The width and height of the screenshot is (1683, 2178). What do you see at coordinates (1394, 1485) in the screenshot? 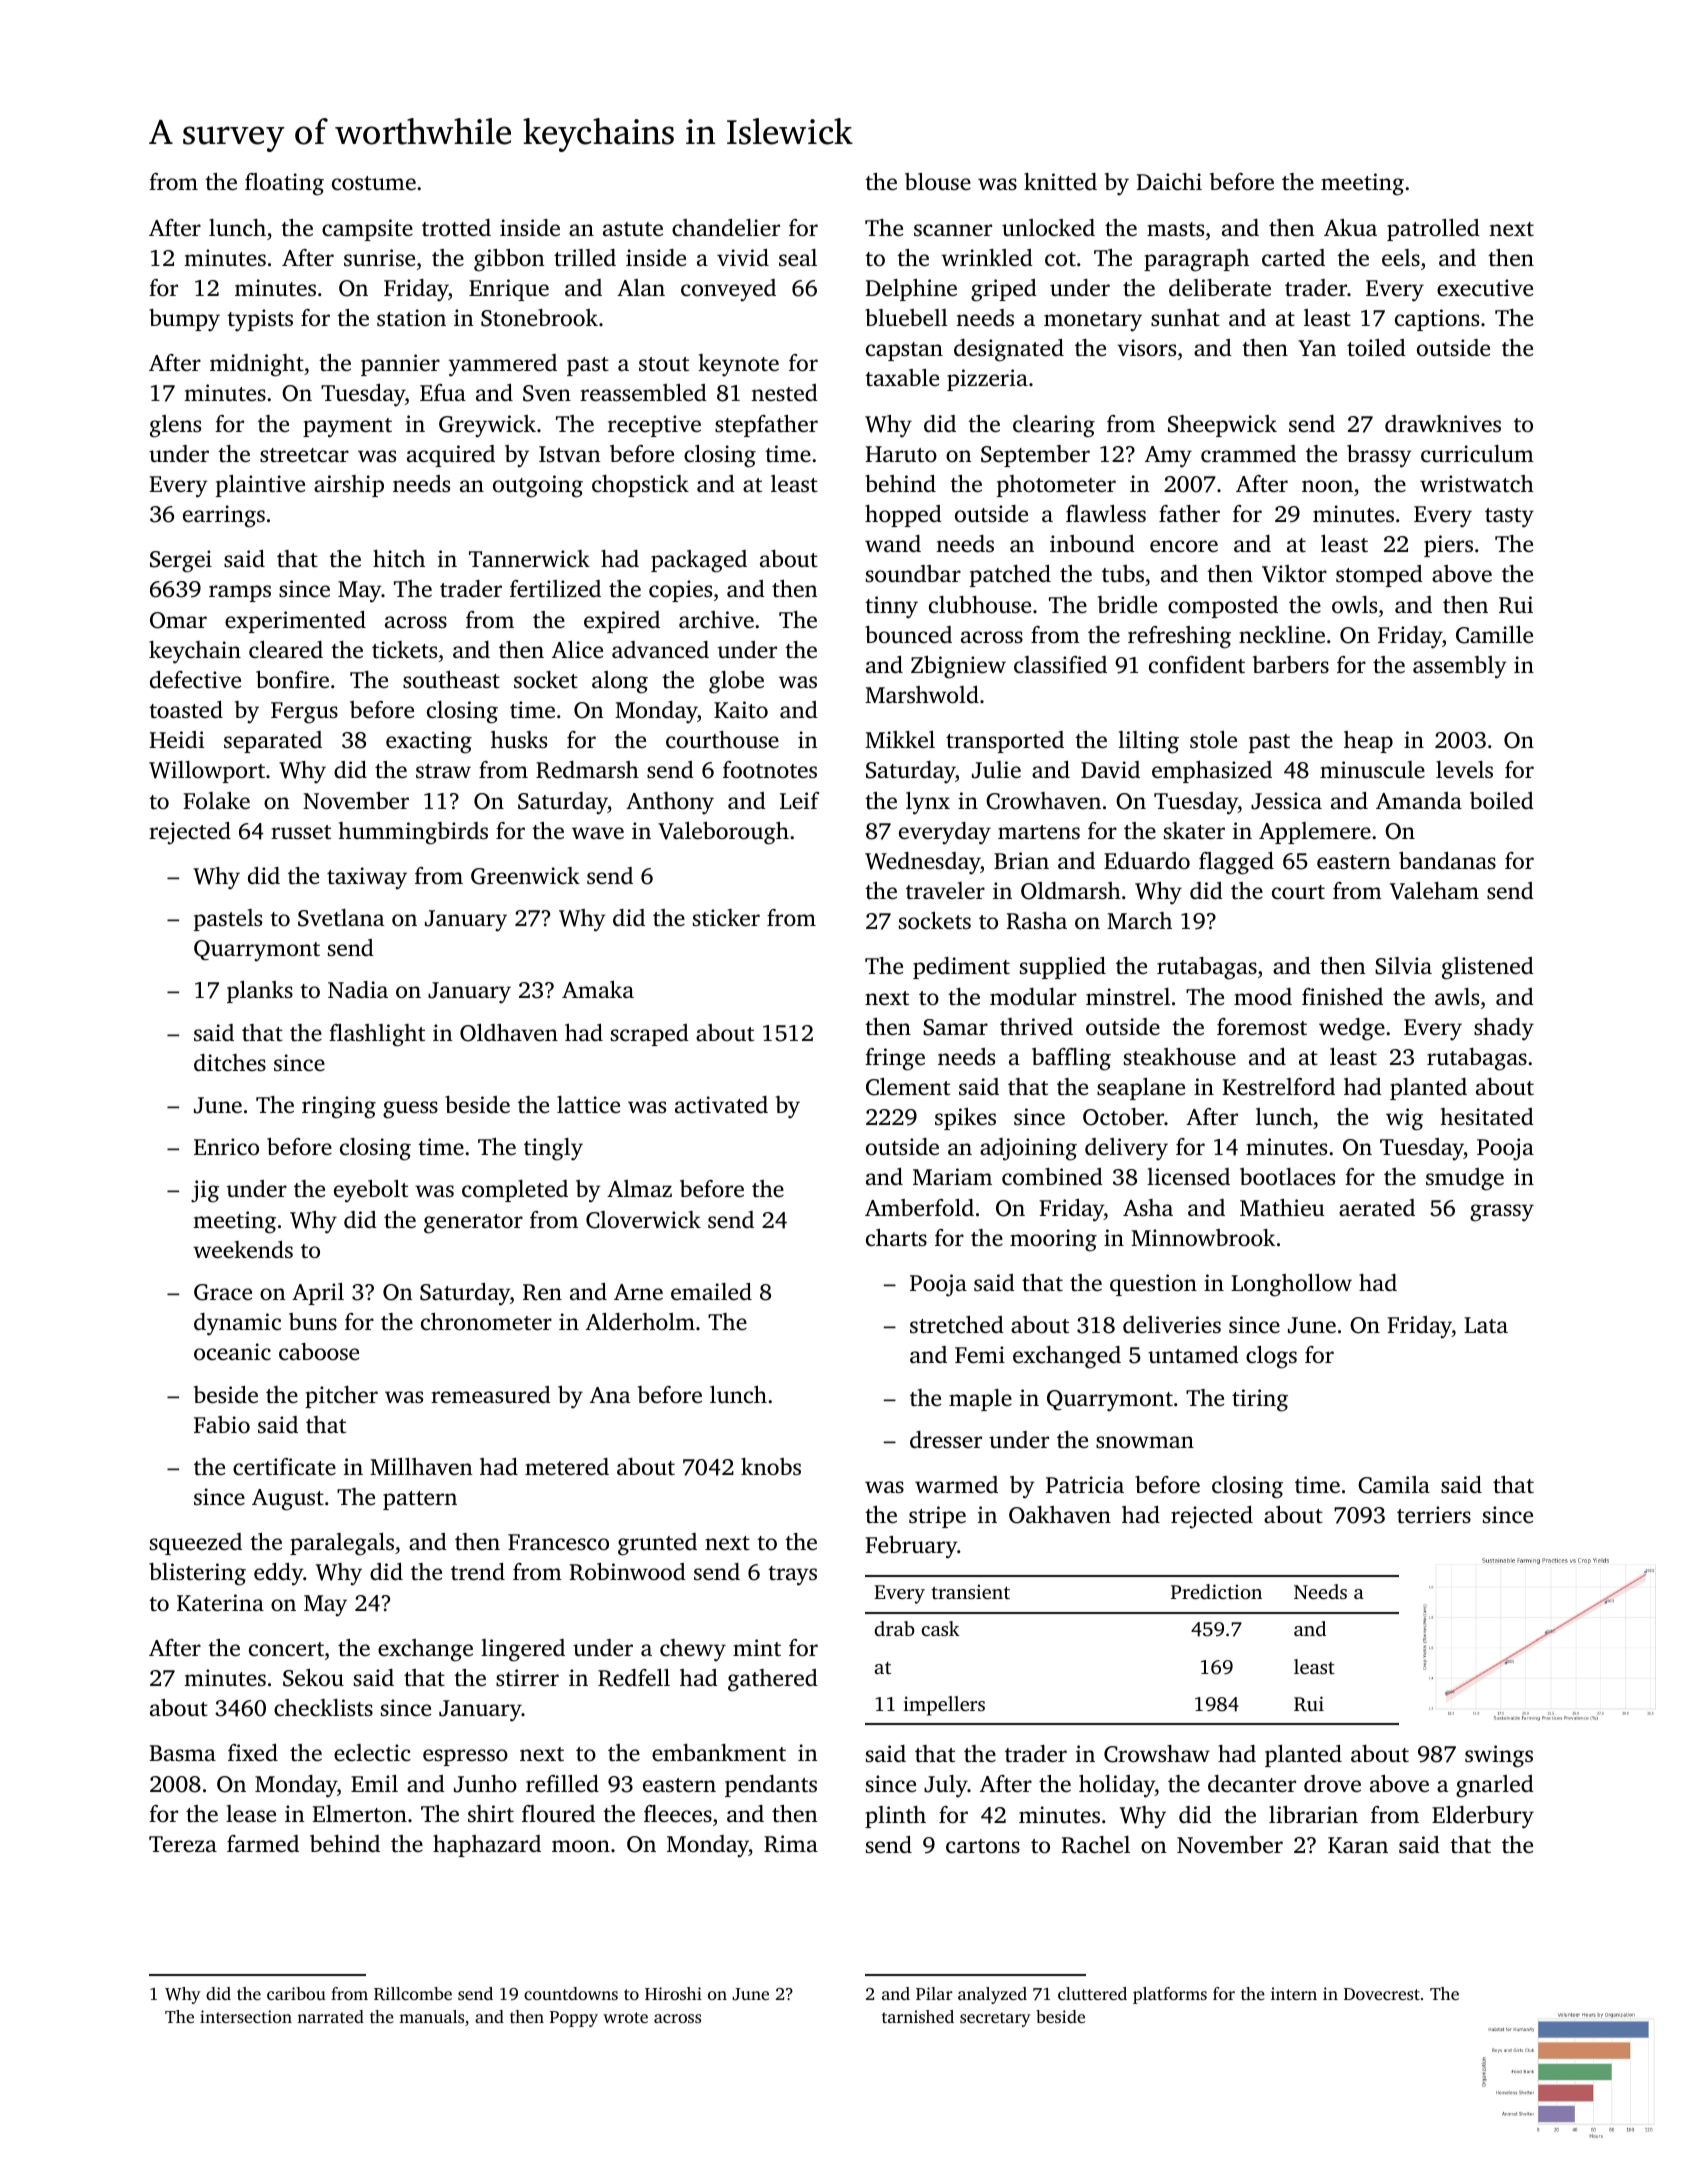
I see `Camila` at bounding box center [1394, 1485].
